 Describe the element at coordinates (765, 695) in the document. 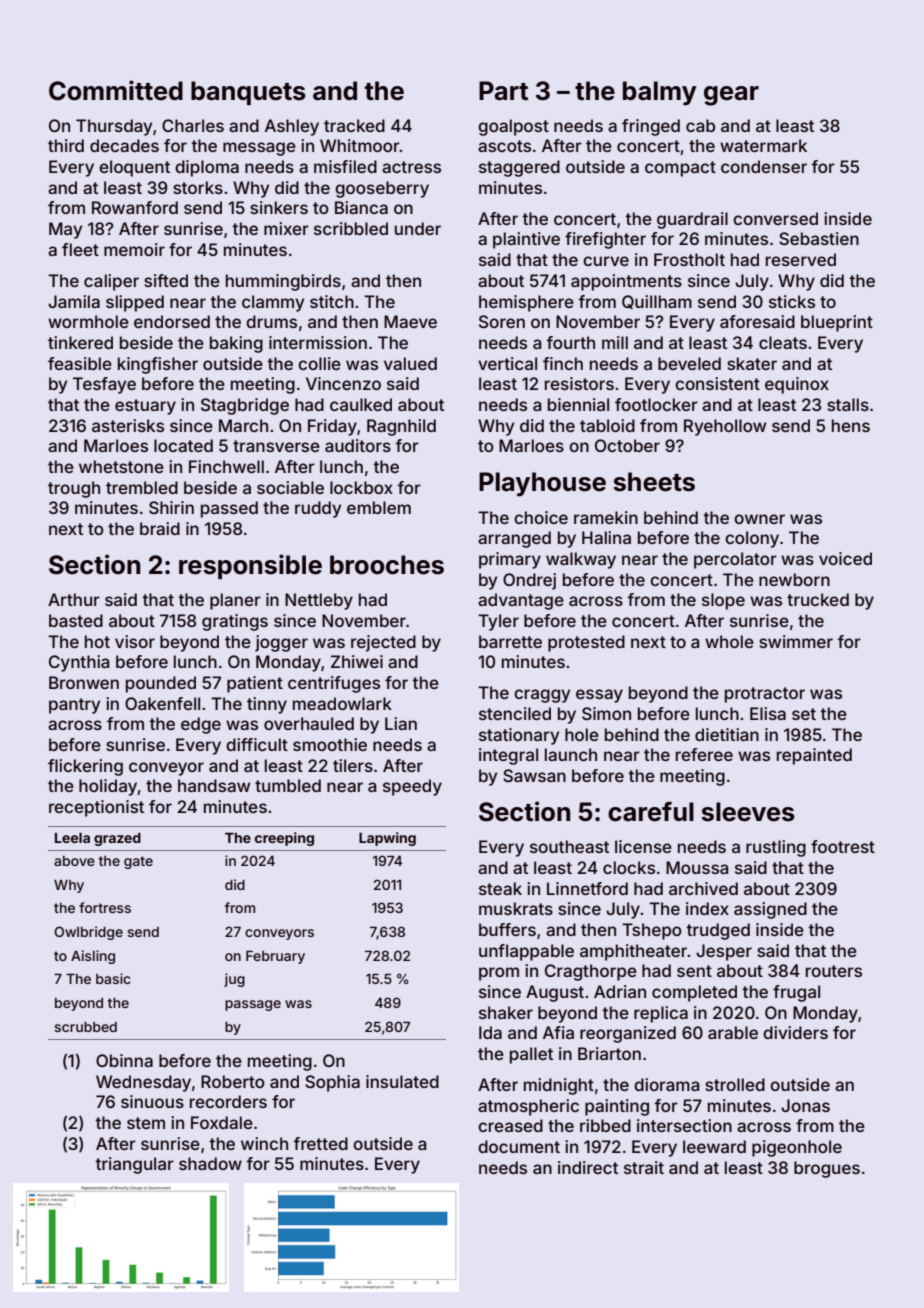

I see `protractor` at that location.
